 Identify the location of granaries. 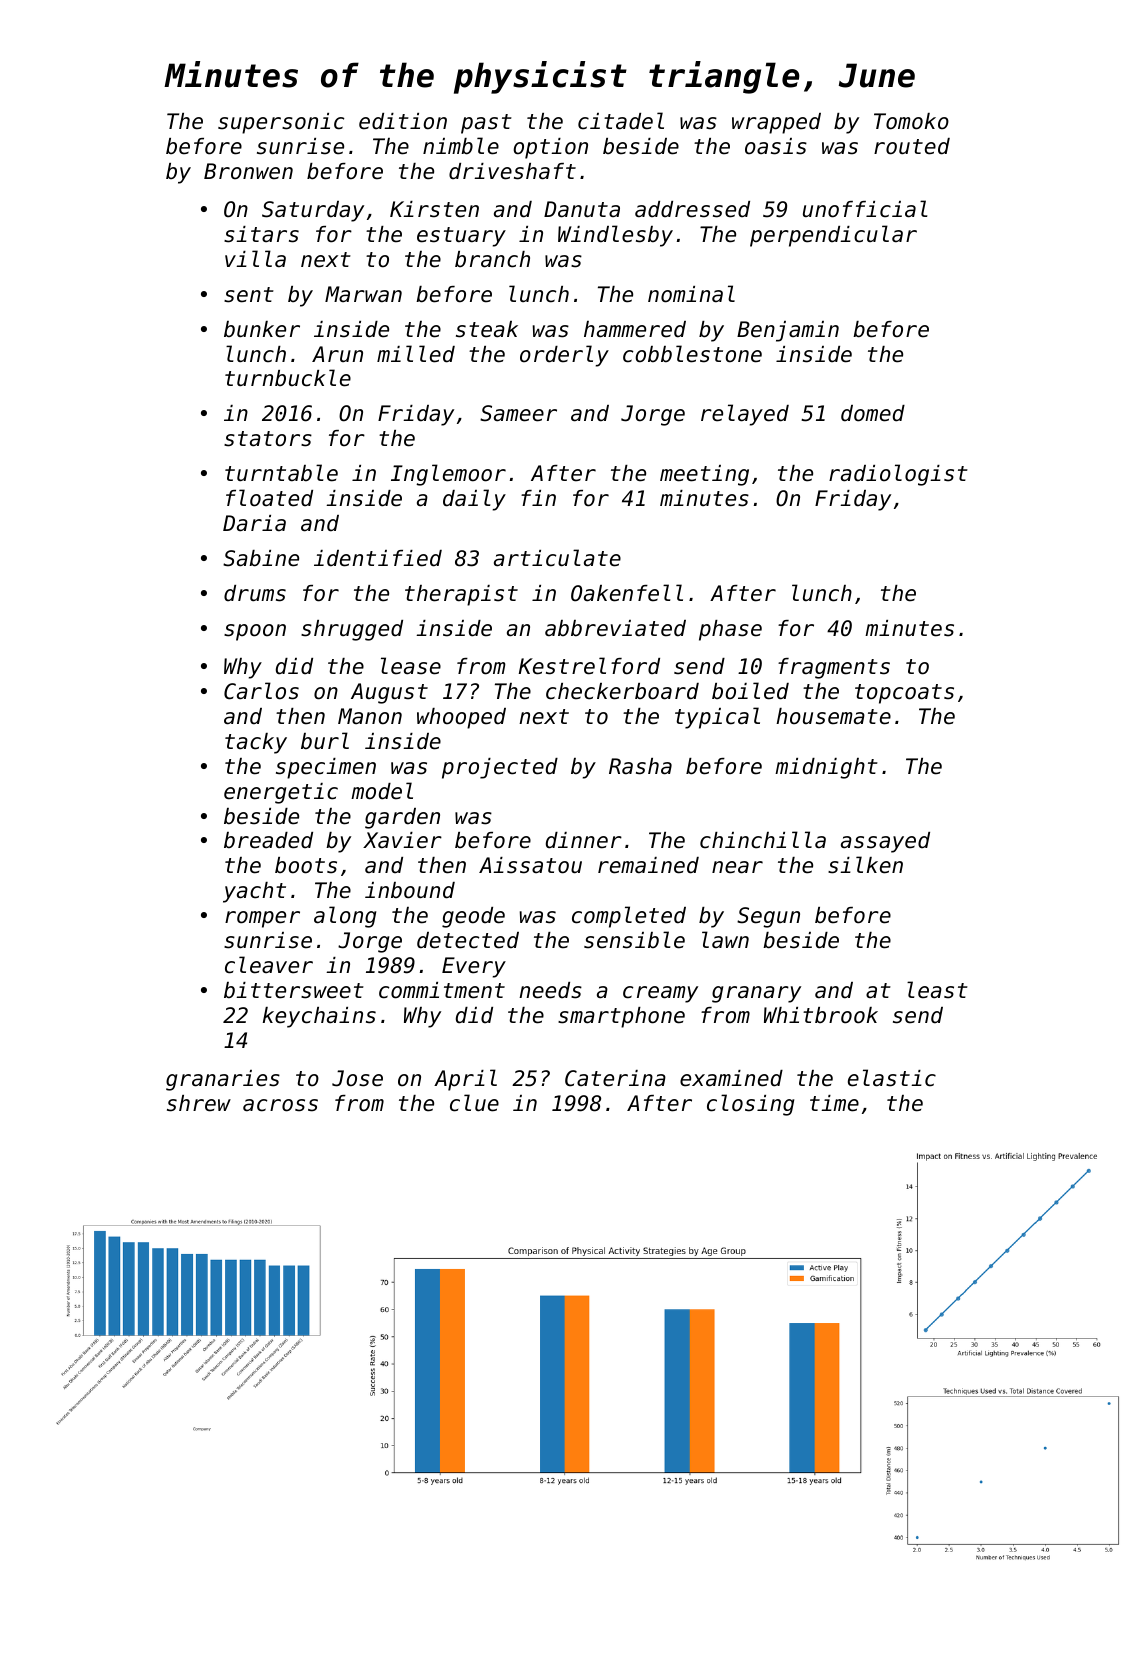
(223, 1080).
